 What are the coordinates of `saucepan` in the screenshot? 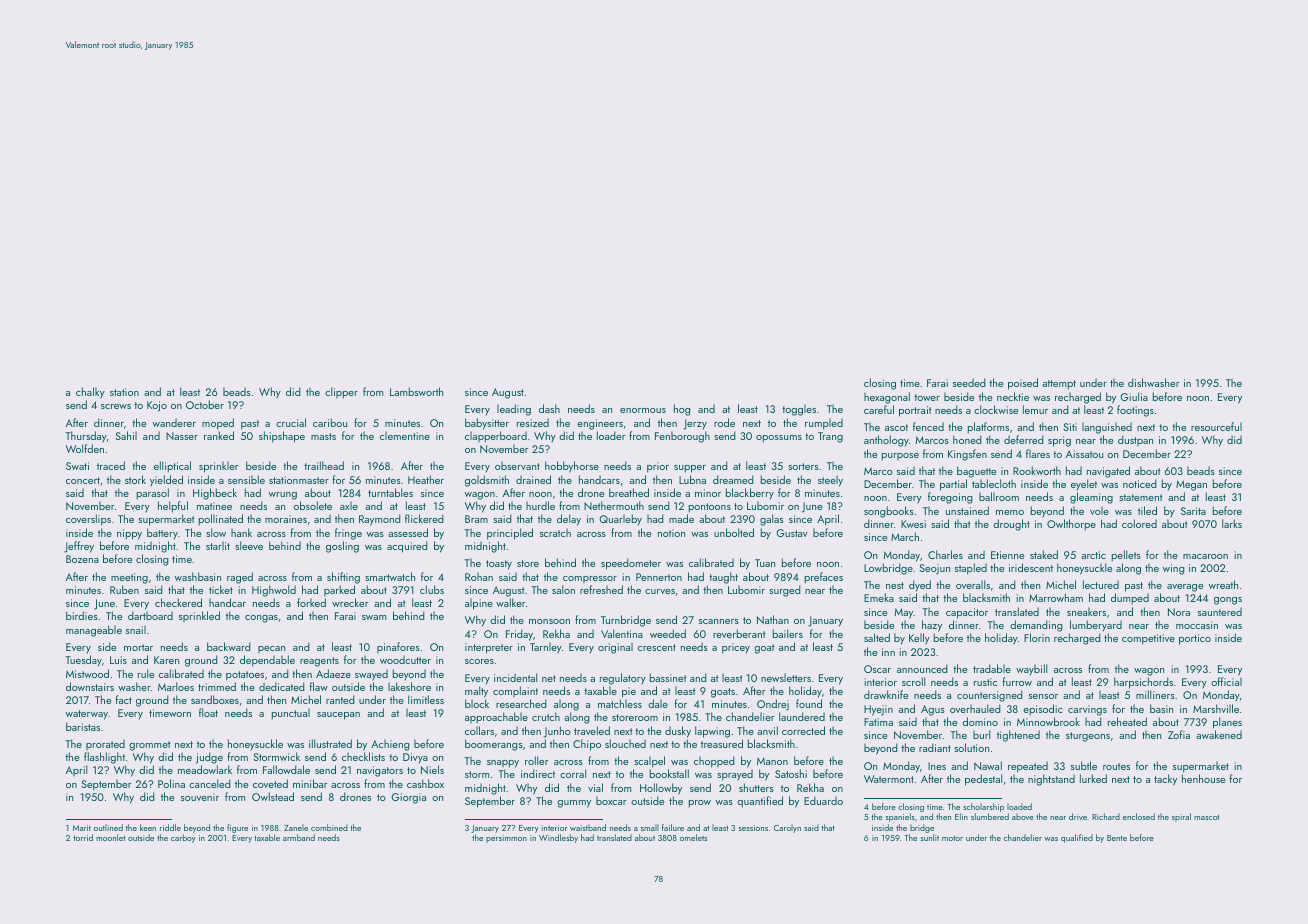 It's located at (338, 716).
